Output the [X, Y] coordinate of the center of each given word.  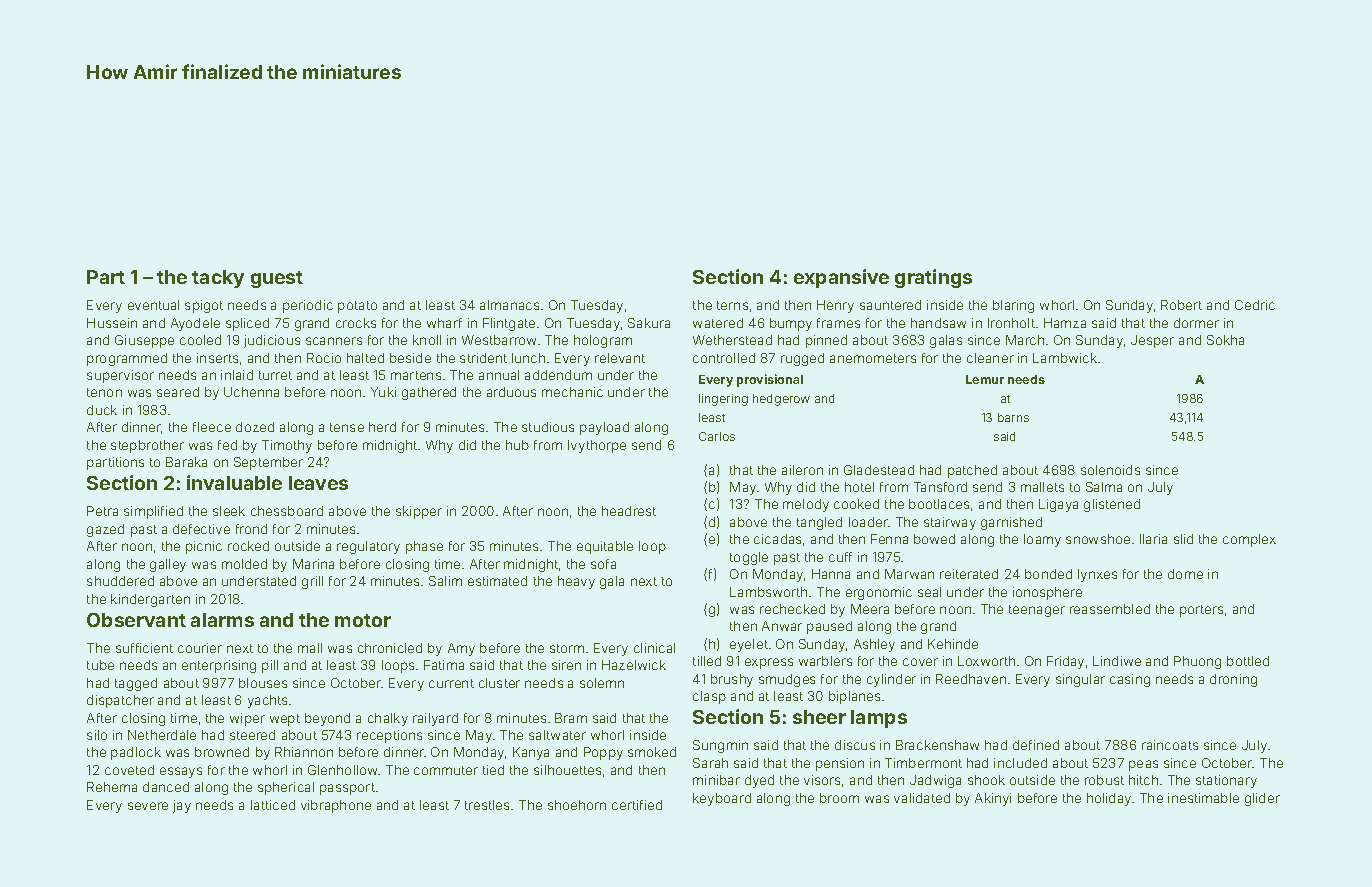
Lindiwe [1117, 661]
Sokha [1225, 340]
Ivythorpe [597, 446]
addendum [558, 375]
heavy [576, 582]
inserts [217, 358]
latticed [273, 805]
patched [972, 471]
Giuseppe [144, 341]
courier [200, 648]
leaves [318, 483]
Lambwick [1065, 358]
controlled [724, 358]
